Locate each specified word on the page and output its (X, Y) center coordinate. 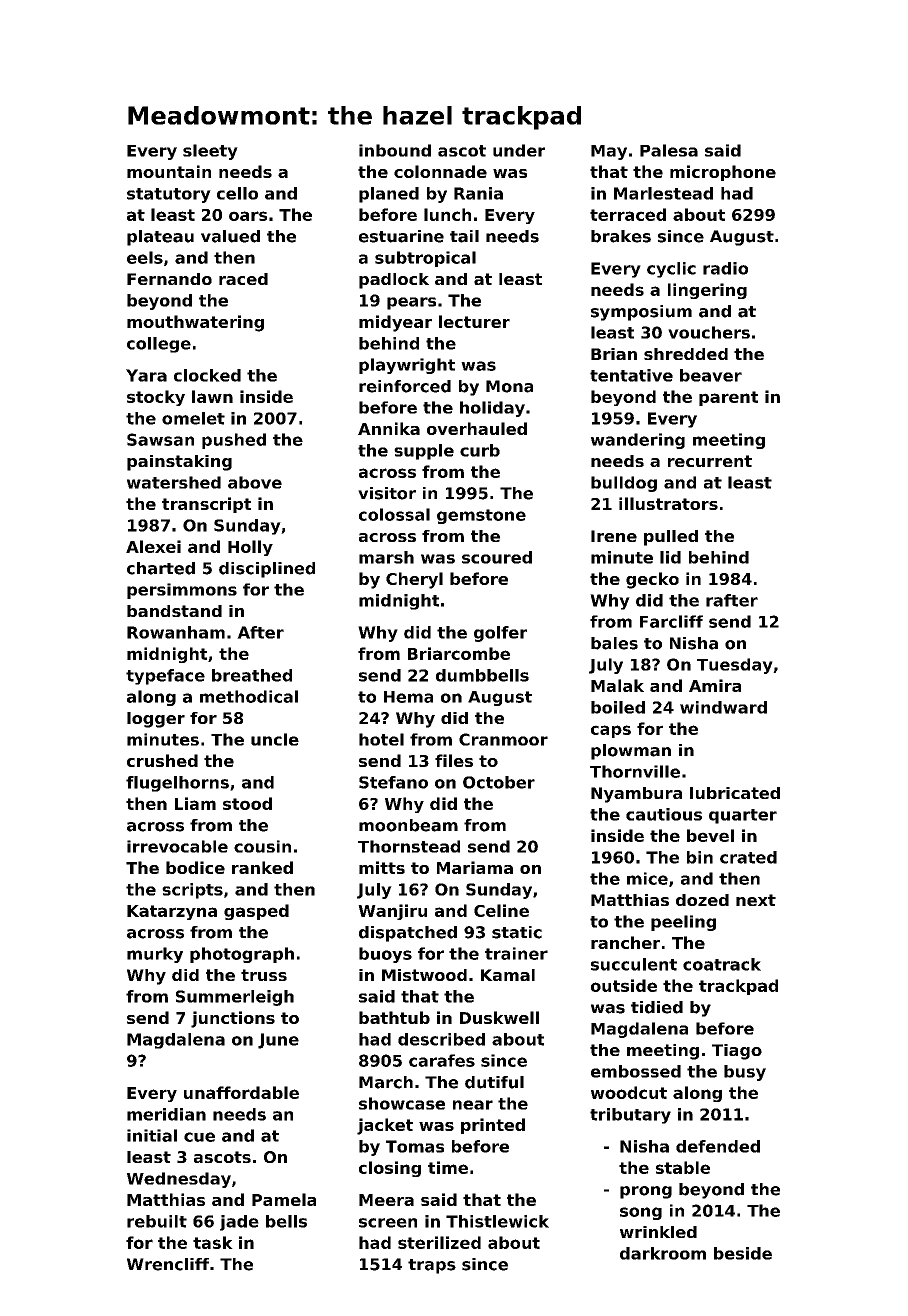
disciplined (267, 570)
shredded (686, 354)
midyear (395, 323)
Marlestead (663, 193)
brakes (621, 236)
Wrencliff (168, 1264)
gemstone (481, 516)
